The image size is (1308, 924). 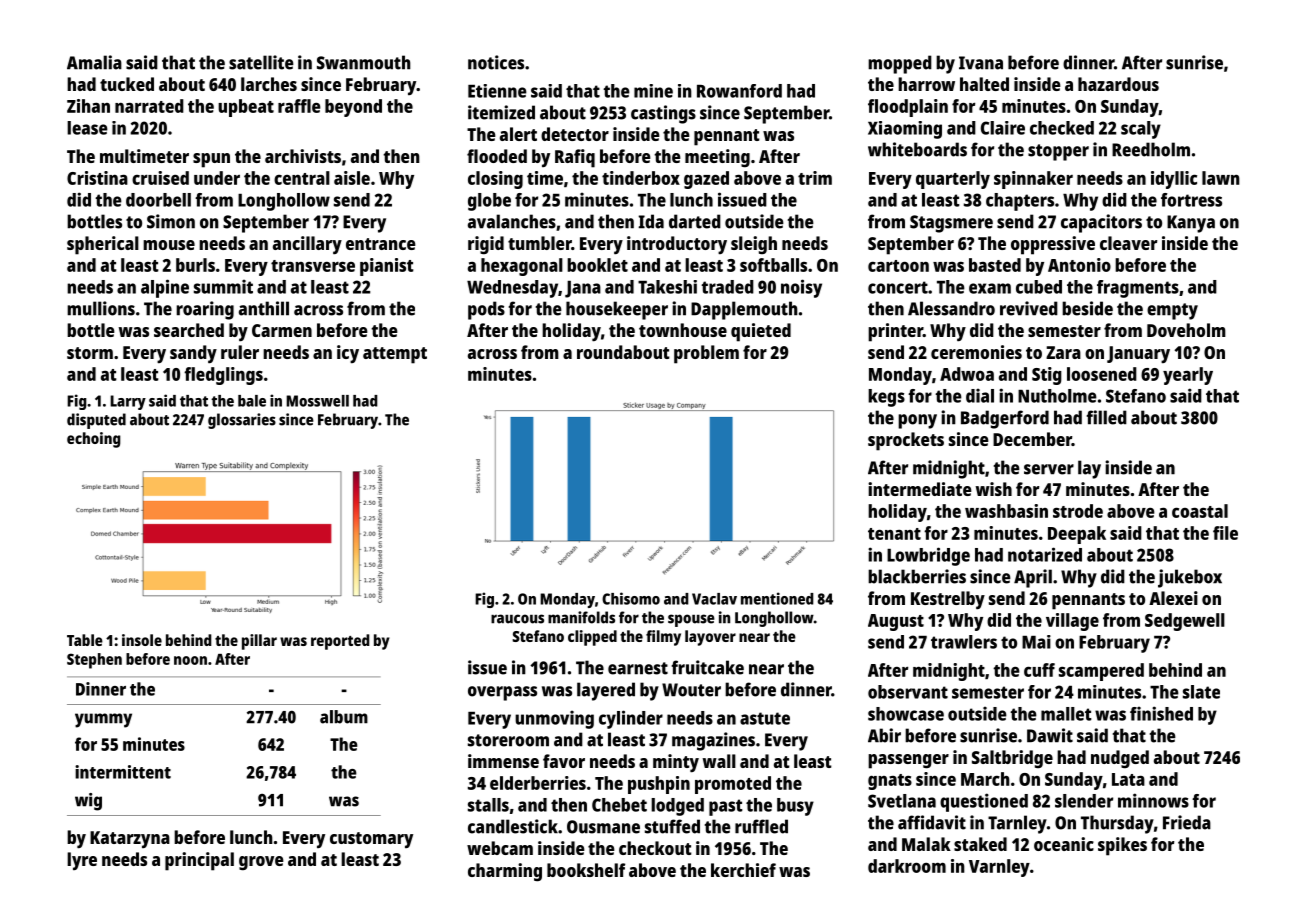 I want to click on customary, so click(x=371, y=840).
